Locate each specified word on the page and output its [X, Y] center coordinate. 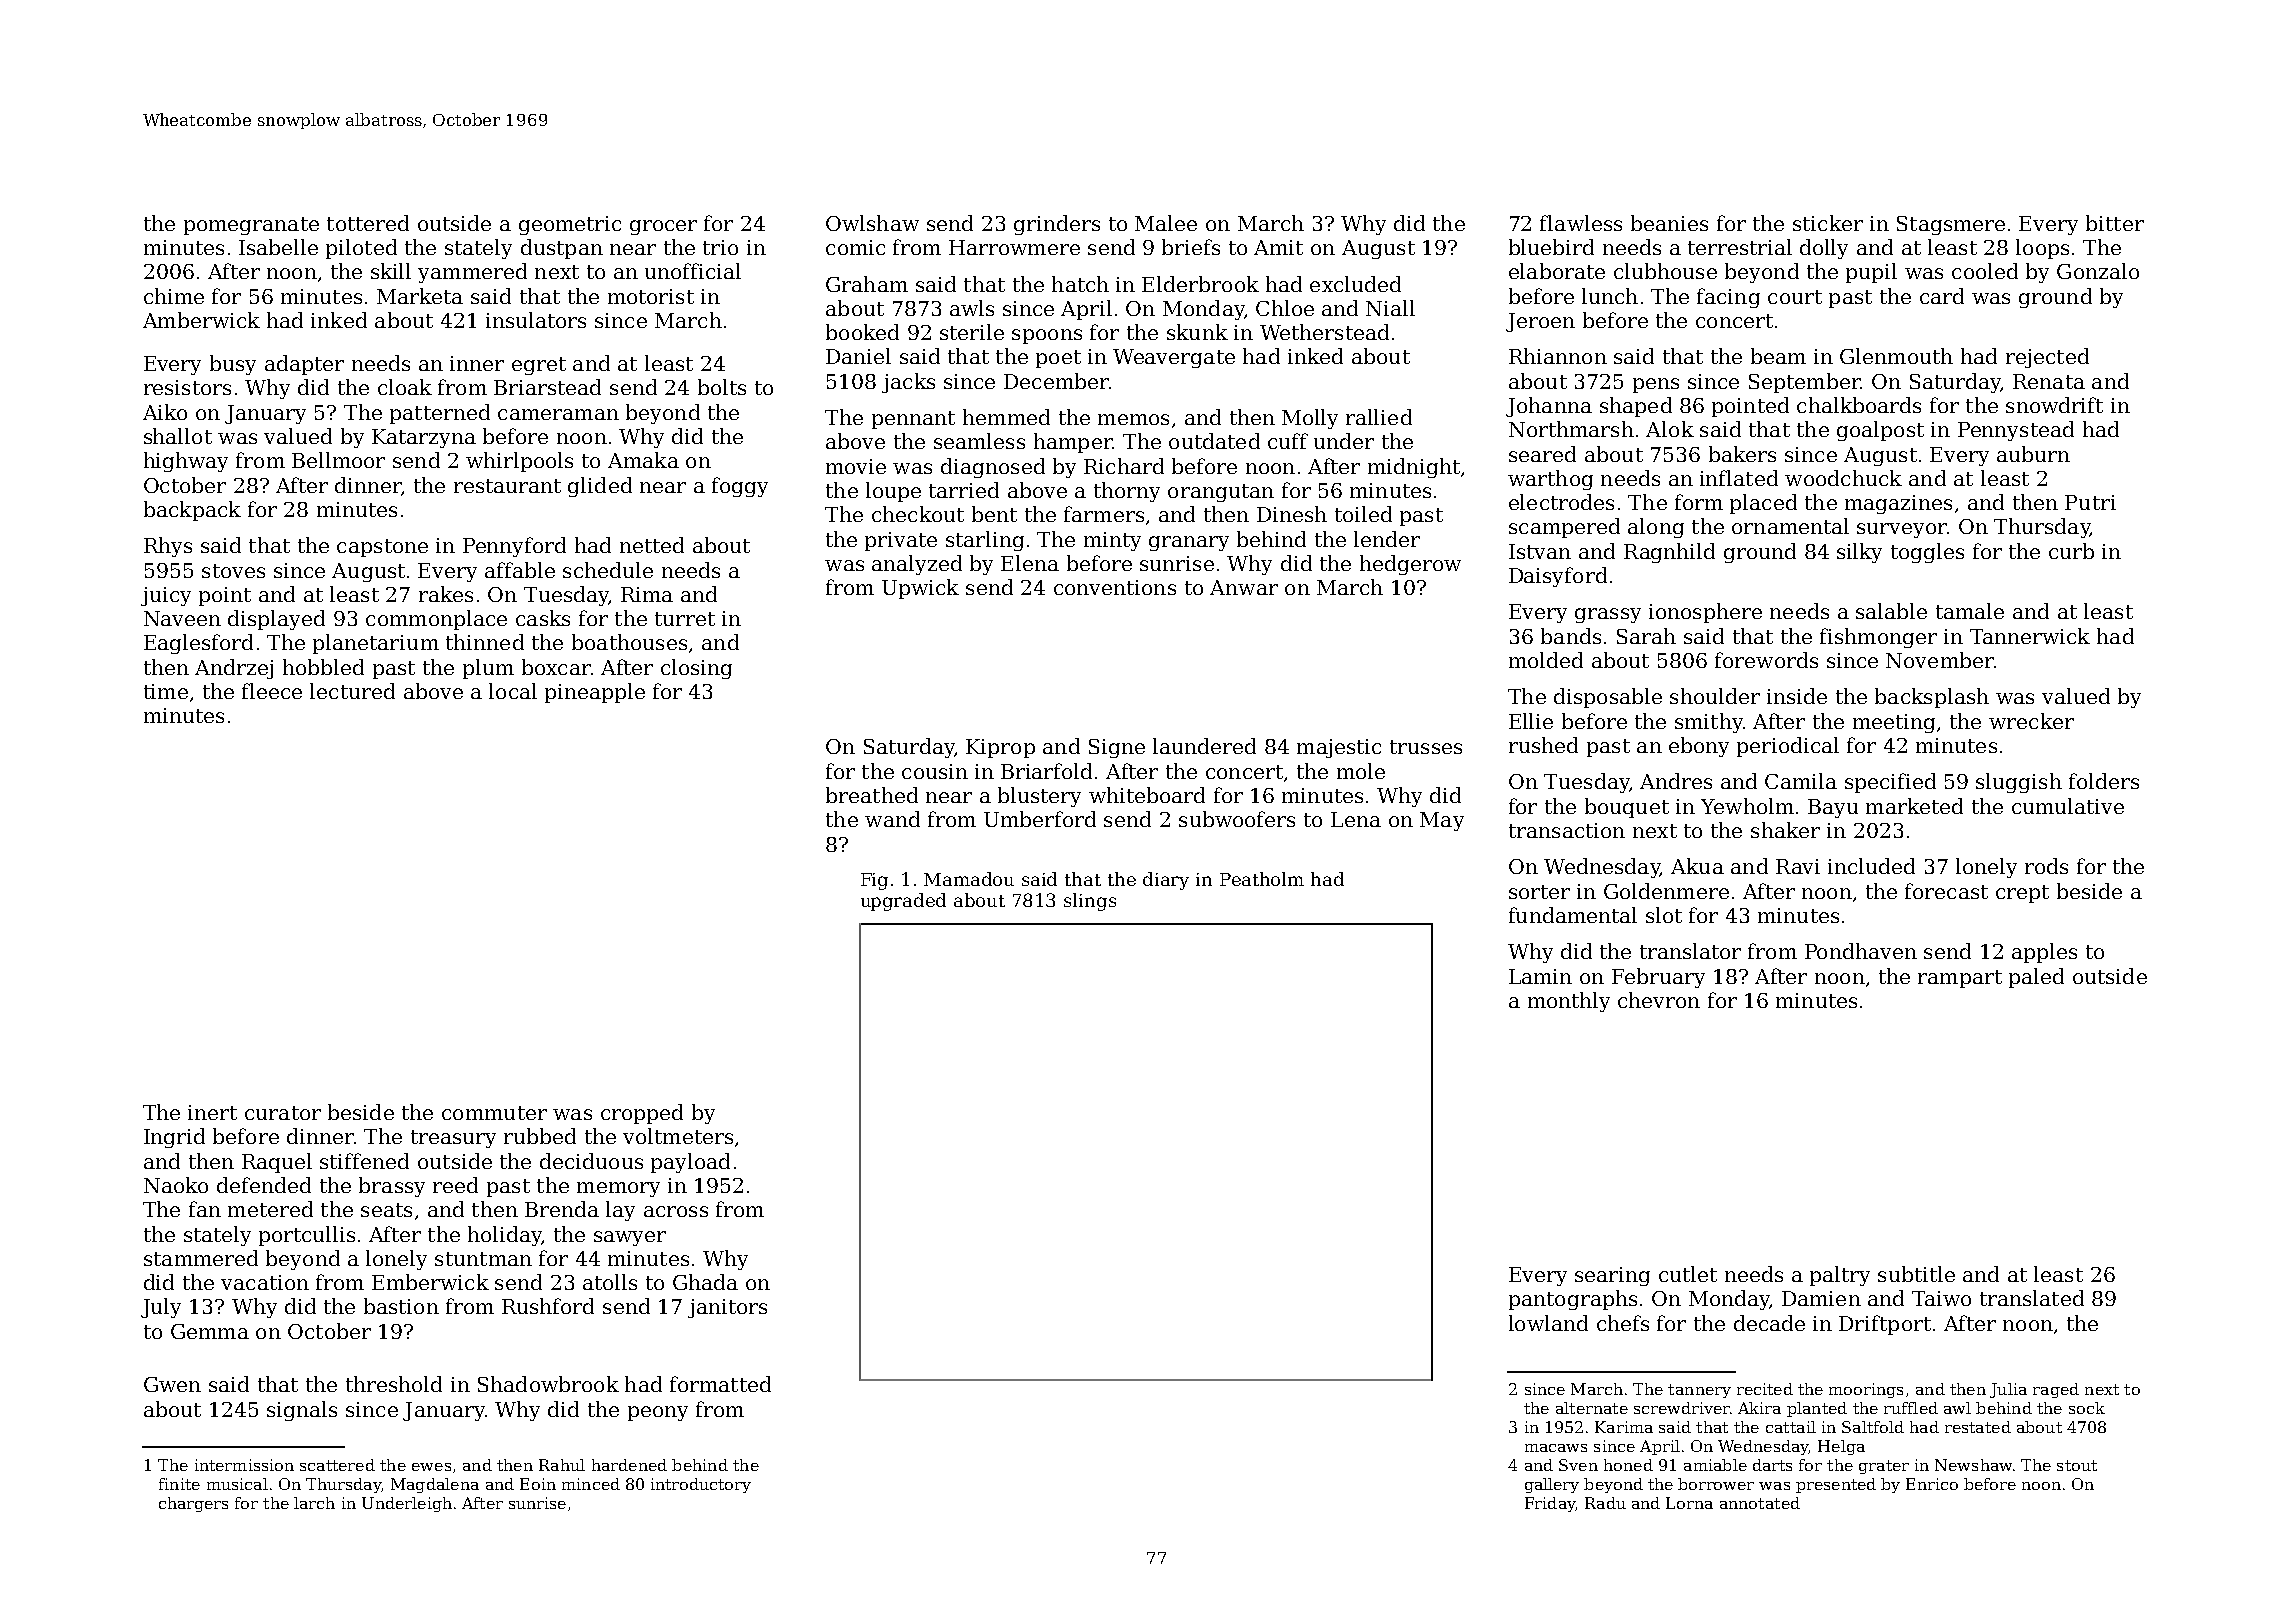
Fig [874, 881]
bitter [2115, 223]
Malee [1166, 223]
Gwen [172, 1384]
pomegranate [251, 226]
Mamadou [969, 879]
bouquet [1627, 808]
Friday [1550, 1504]
